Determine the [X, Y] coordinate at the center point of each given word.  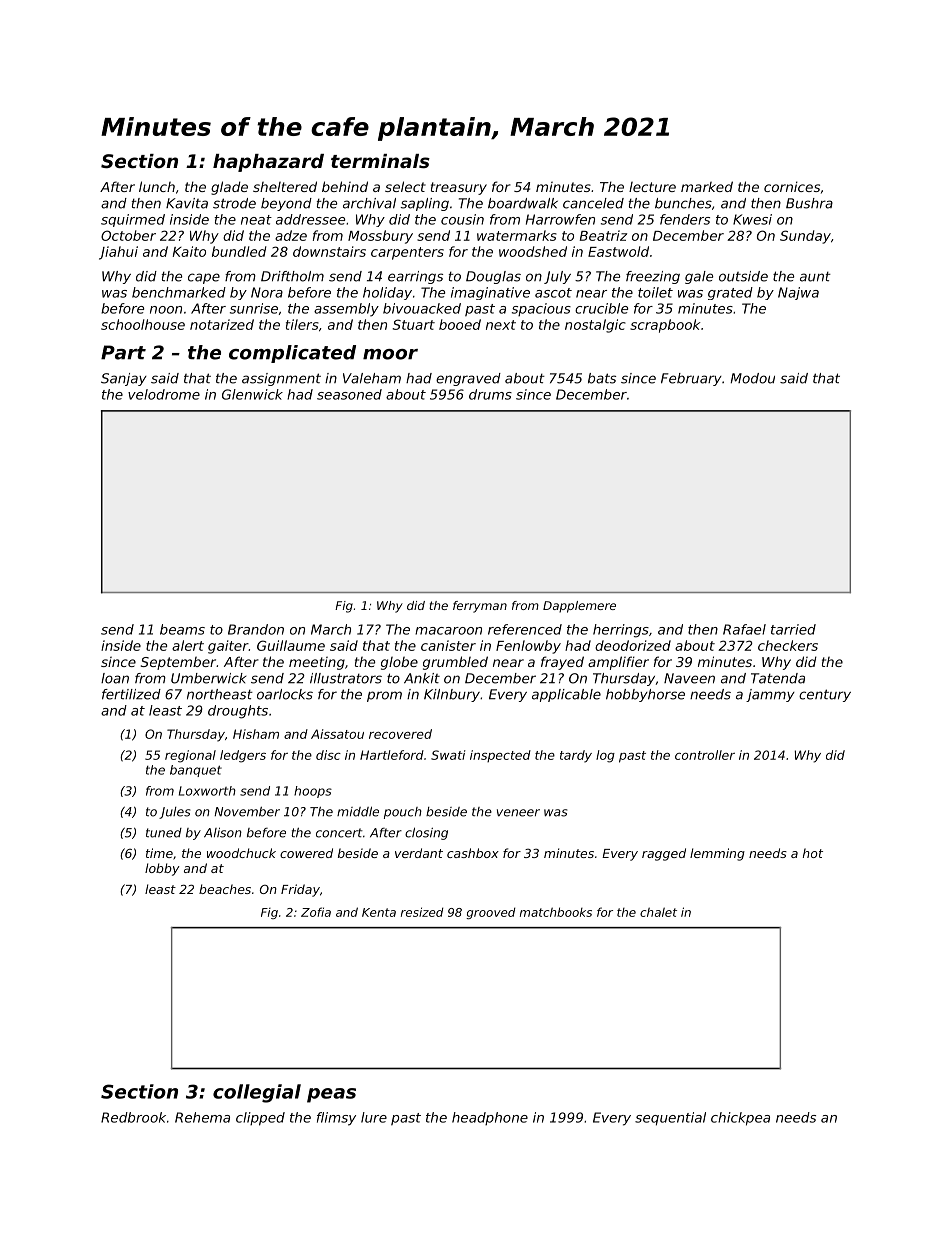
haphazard [268, 163]
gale [699, 277]
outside [743, 276]
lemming [717, 854]
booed [460, 324]
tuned [164, 833]
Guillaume [291, 645]
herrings [621, 631]
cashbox [473, 853]
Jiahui [118, 253]
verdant [419, 853]
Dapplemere [579, 607]
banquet [196, 771]
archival [369, 203]
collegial [257, 1093]
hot [813, 853]
